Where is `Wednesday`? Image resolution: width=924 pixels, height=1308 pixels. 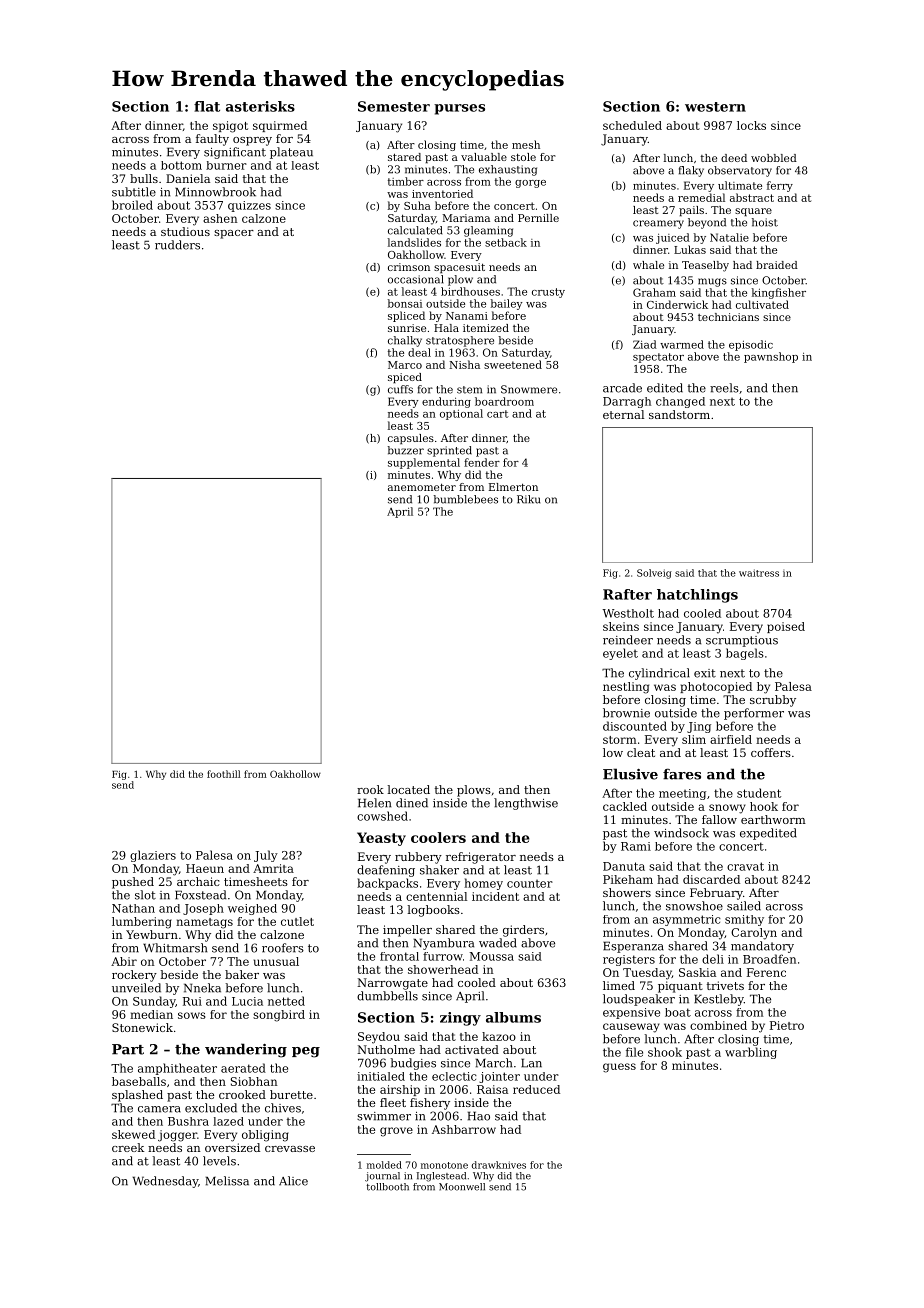 Wednesday is located at coordinates (165, 1182).
